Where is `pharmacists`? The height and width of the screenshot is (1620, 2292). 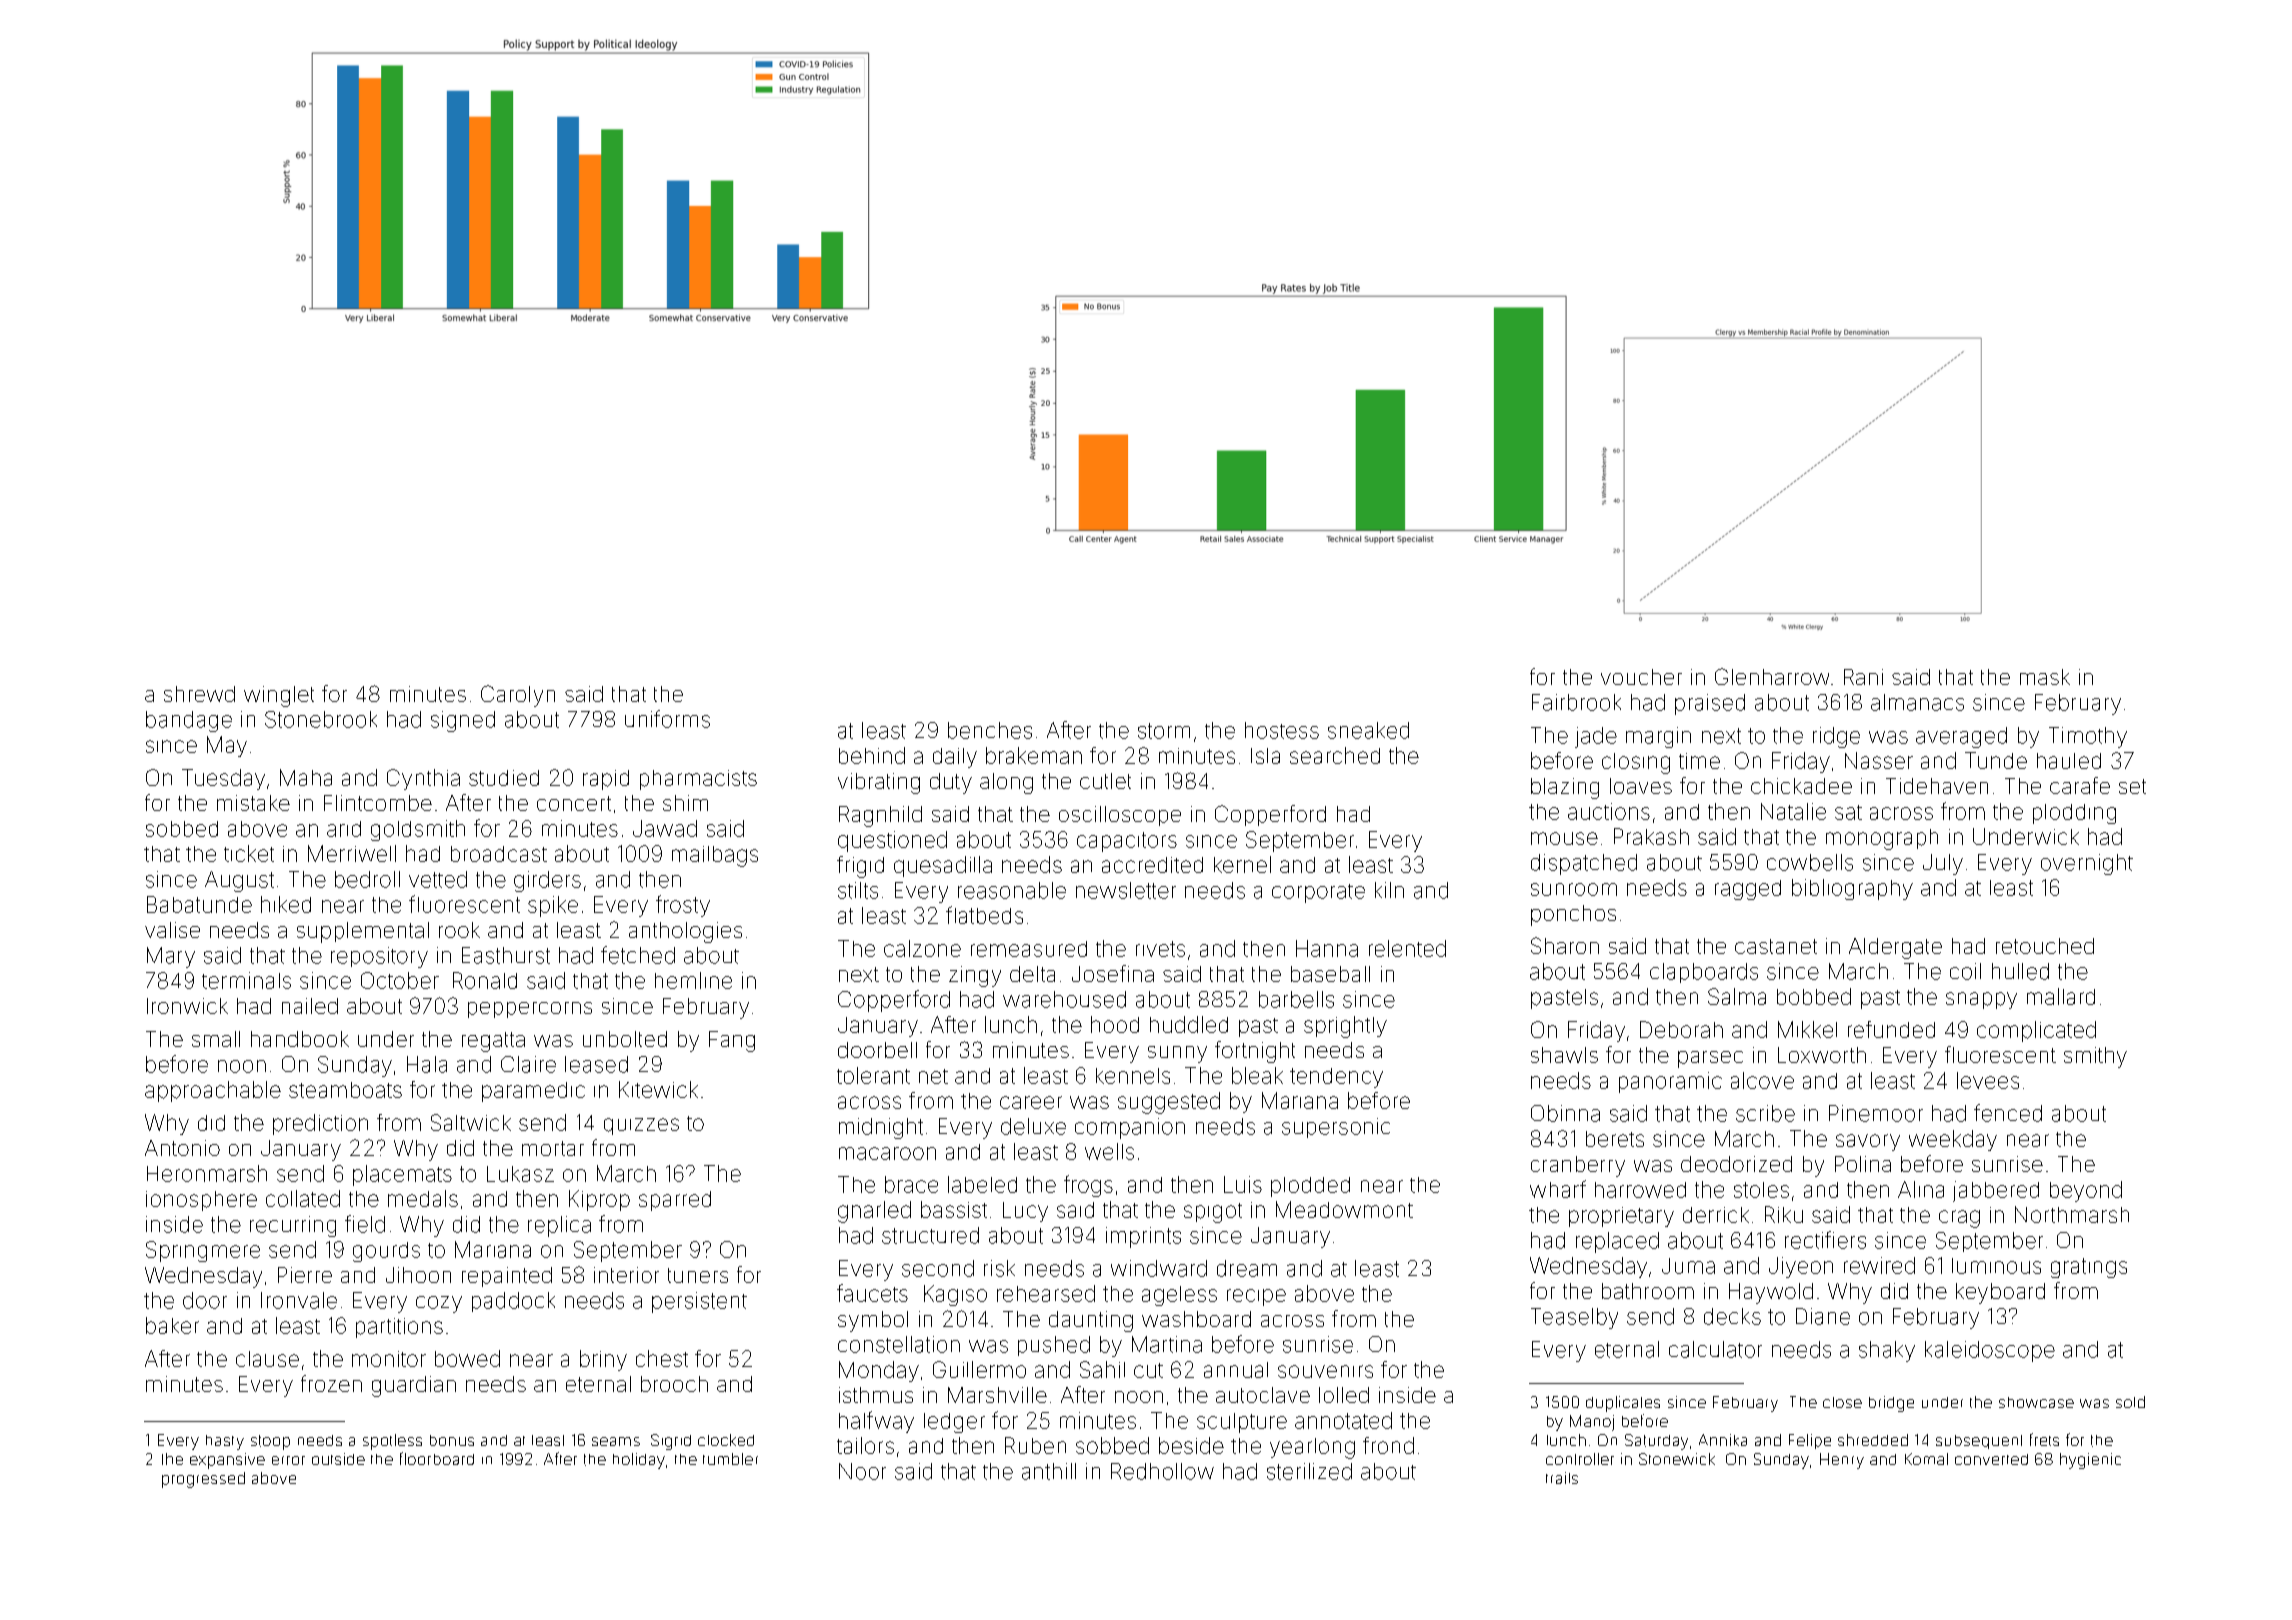
pharmacists is located at coordinates (698, 780).
